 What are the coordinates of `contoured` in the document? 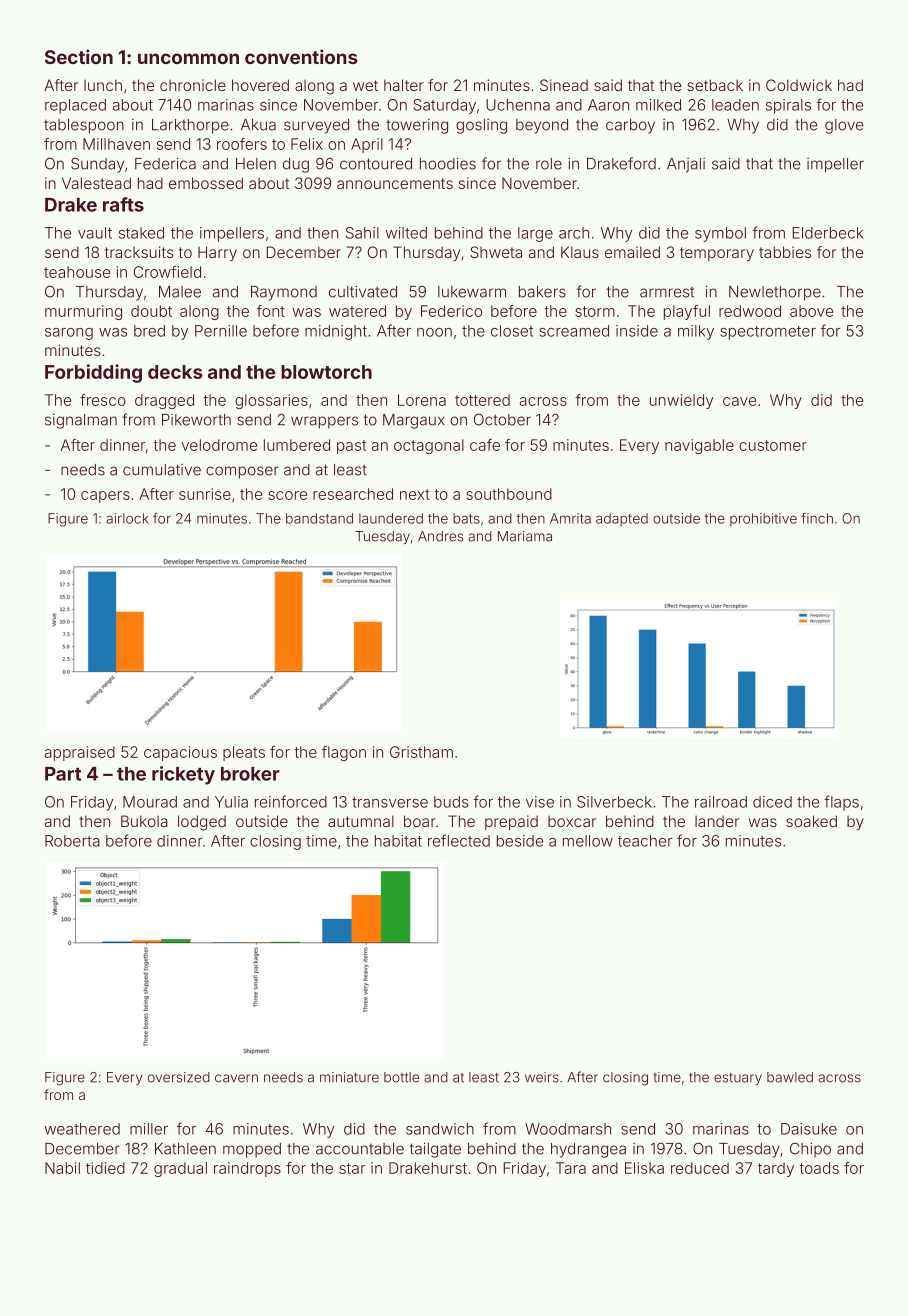 It's located at (376, 164).
